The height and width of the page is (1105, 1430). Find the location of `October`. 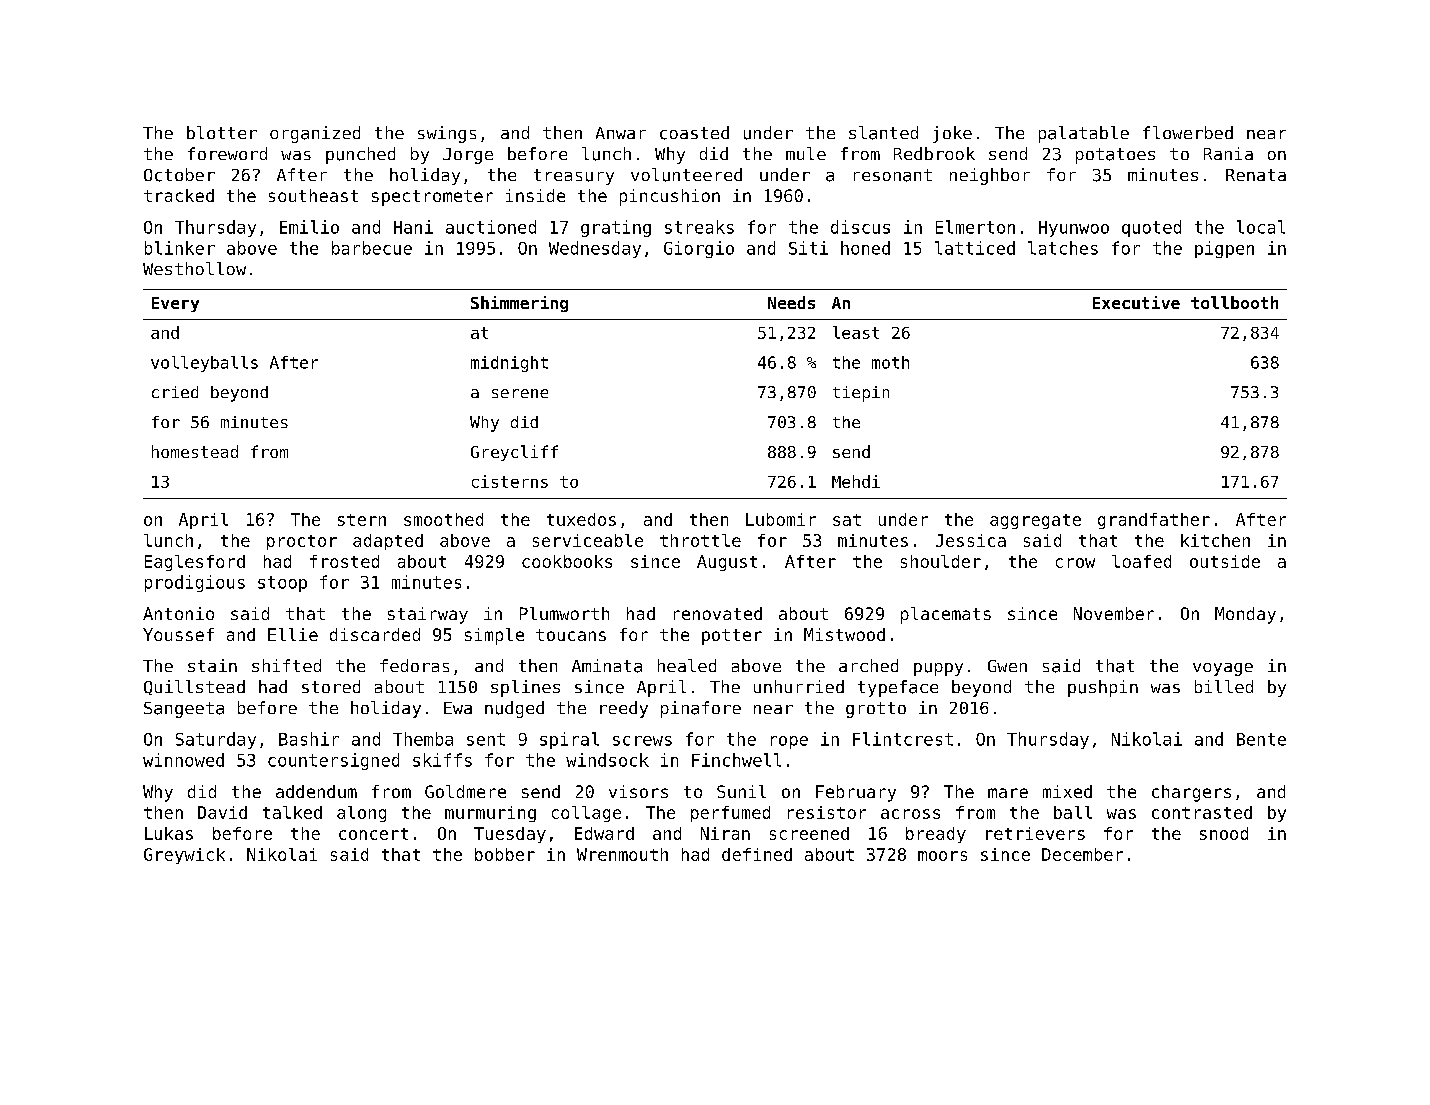

October is located at coordinates (179, 175).
